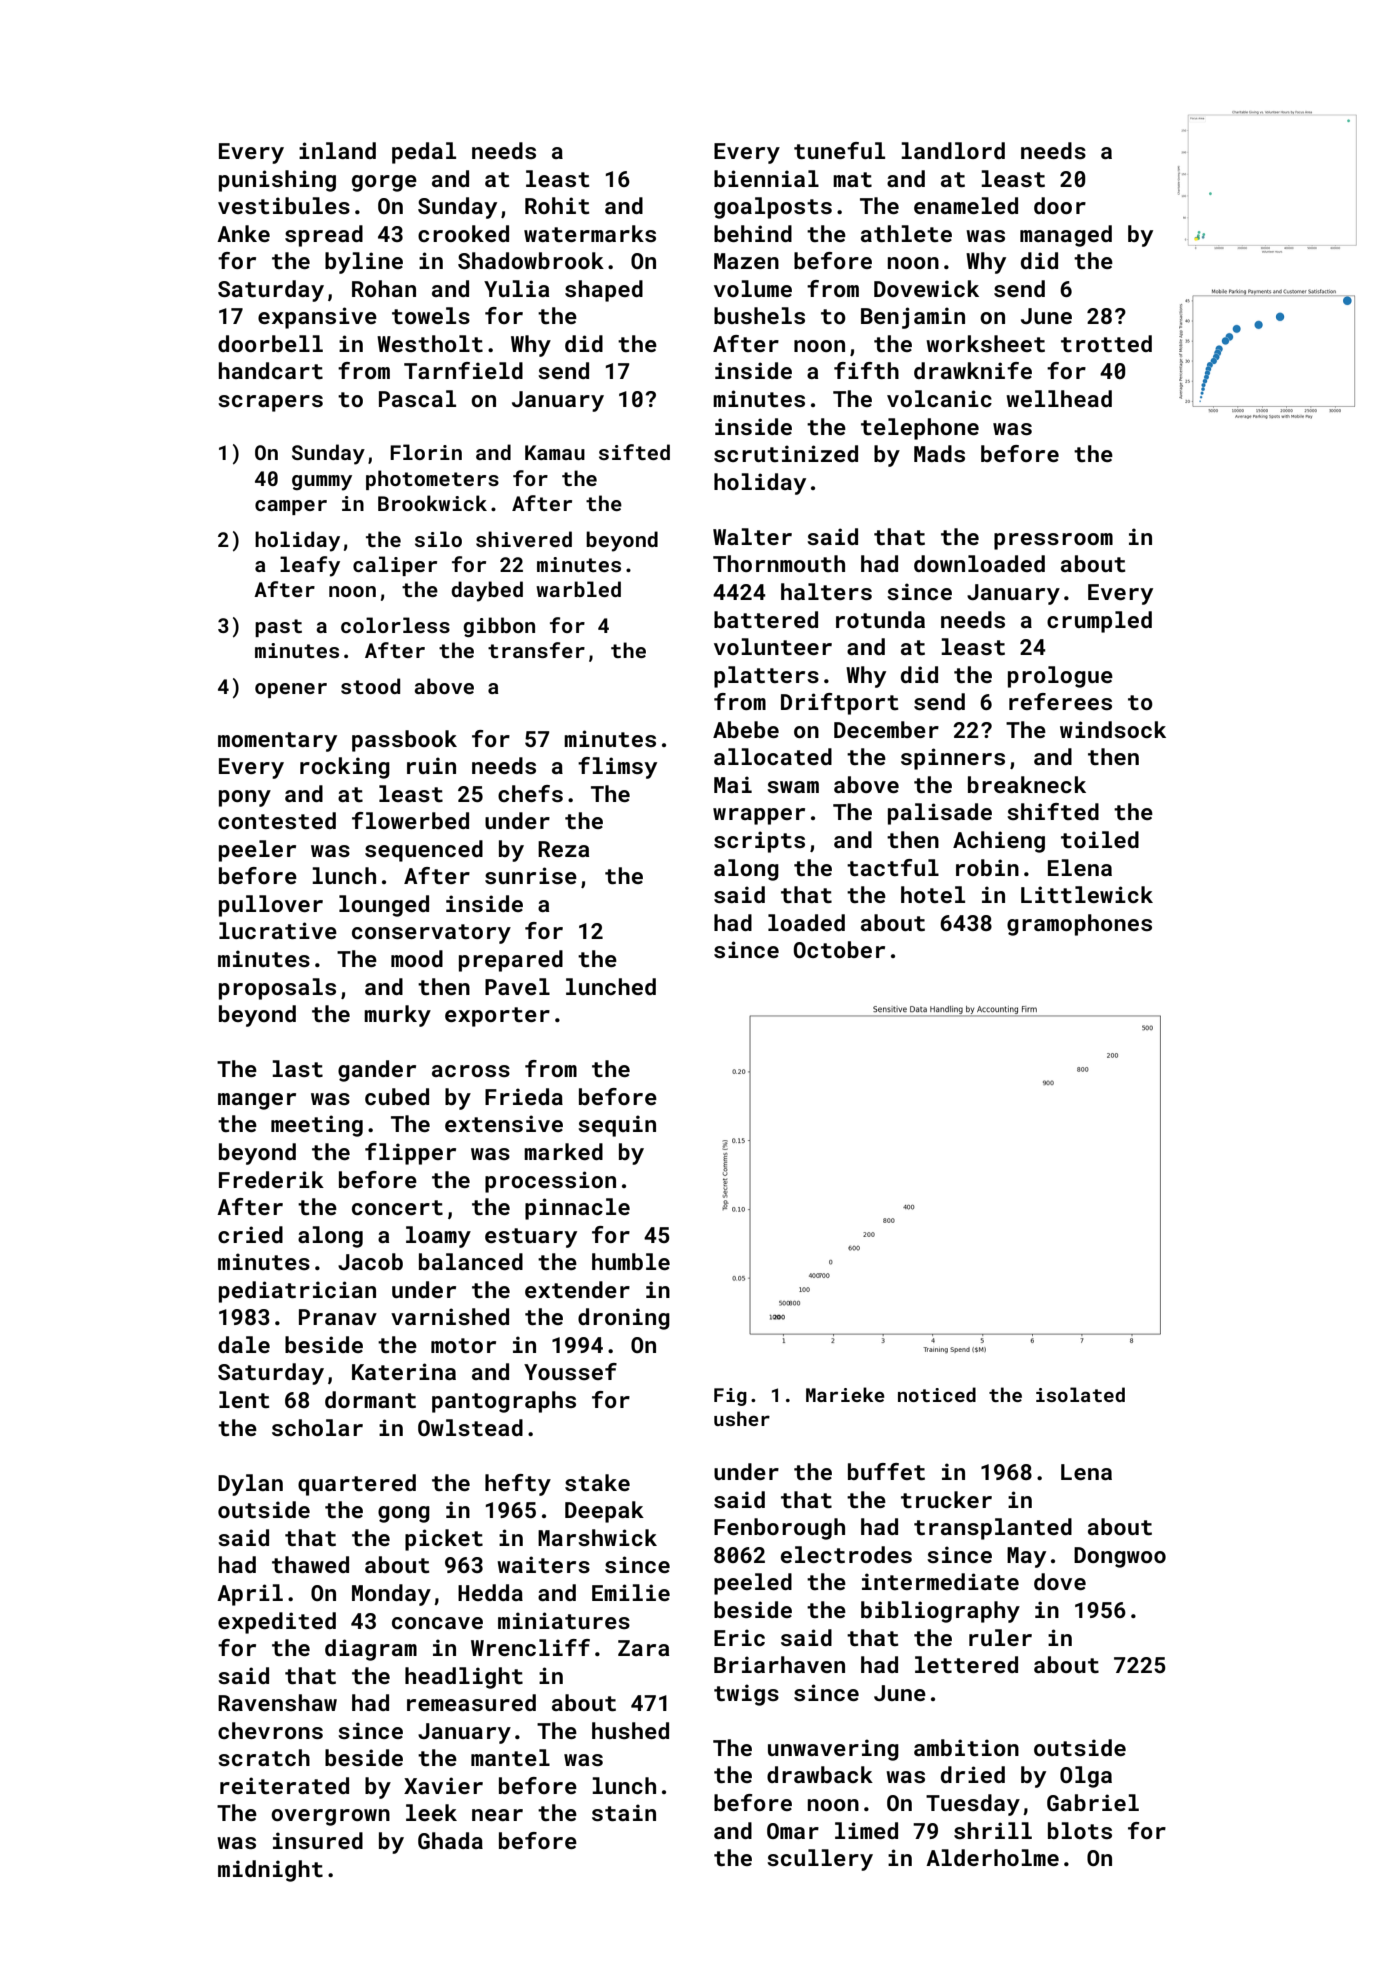 The height and width of the document is (1969, 1386). I want to click on opener, so click(291, 690).
